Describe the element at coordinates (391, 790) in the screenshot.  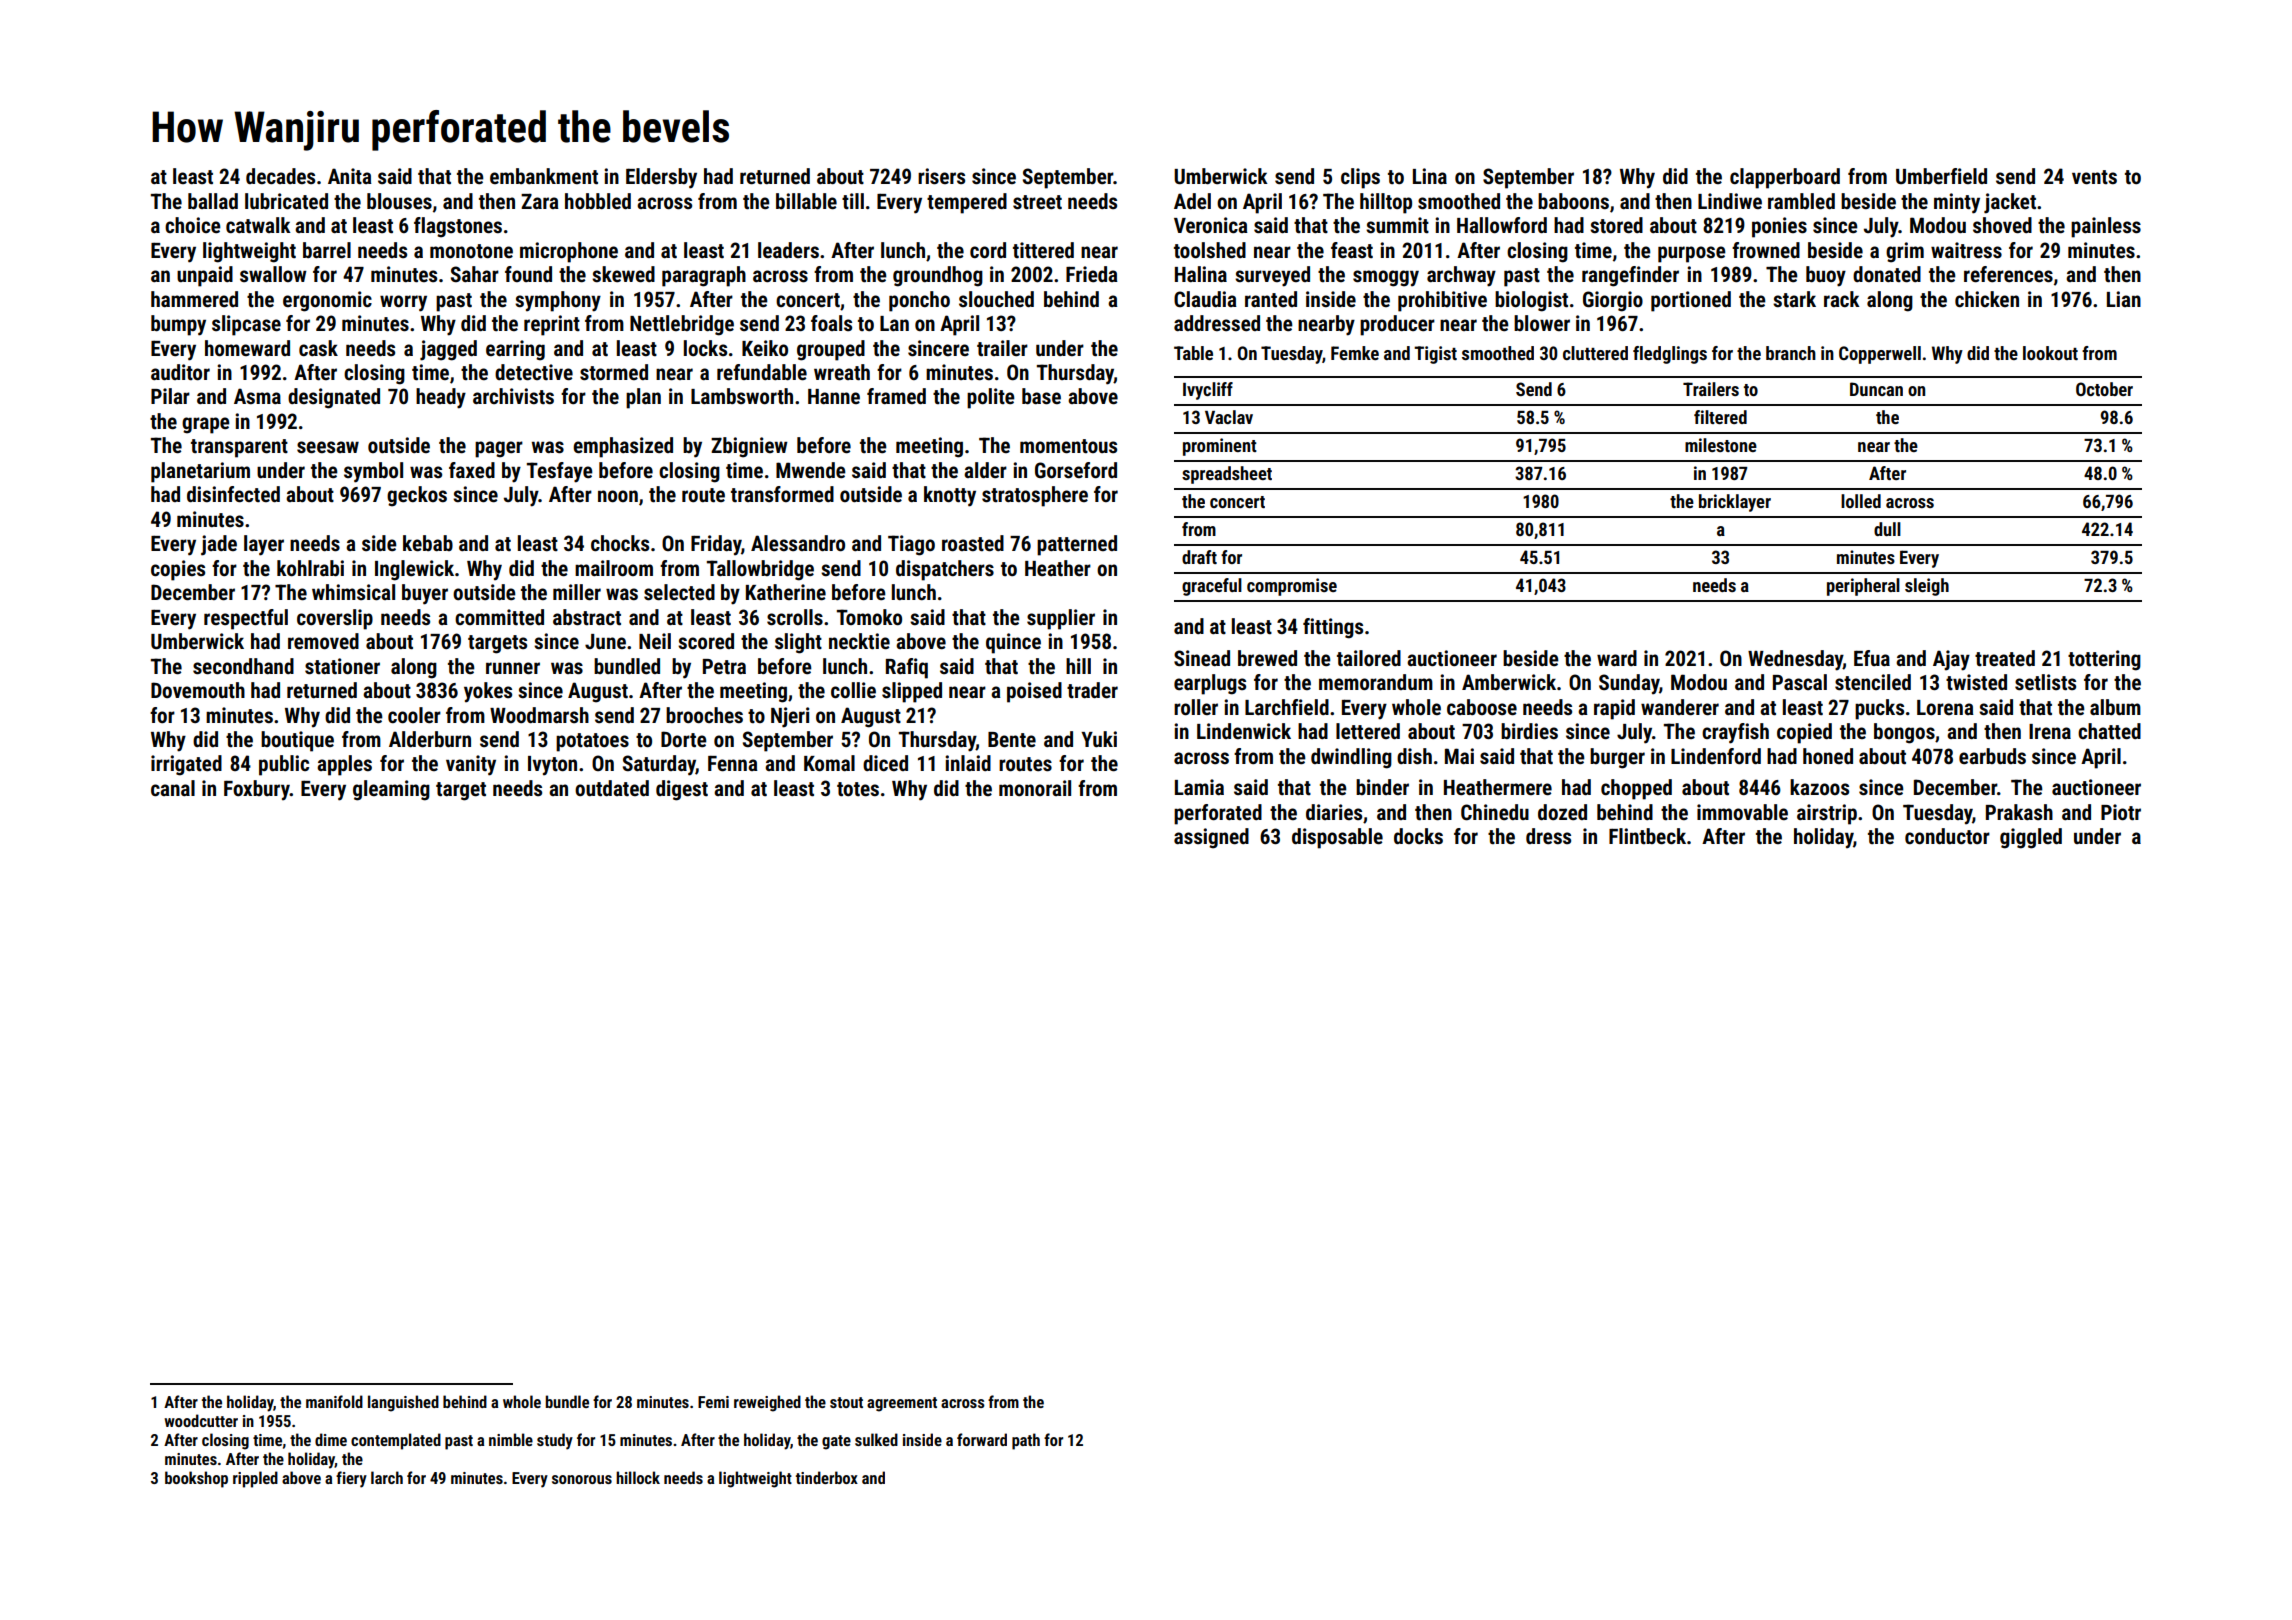
I see `gleaming` at that location.
